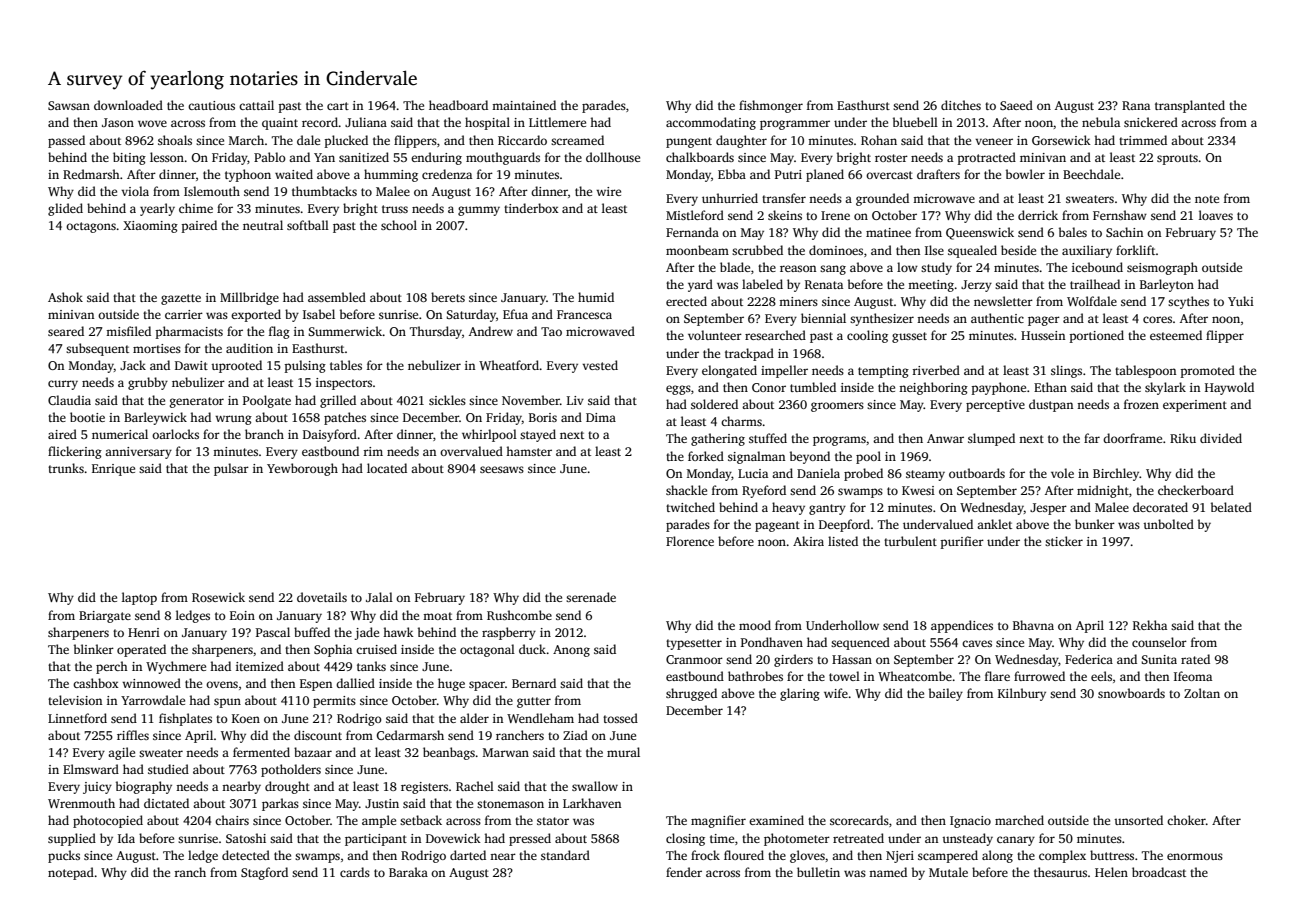 This screenshot has width=1308, height=924. I want to click on pager, so click(1044, 321).
